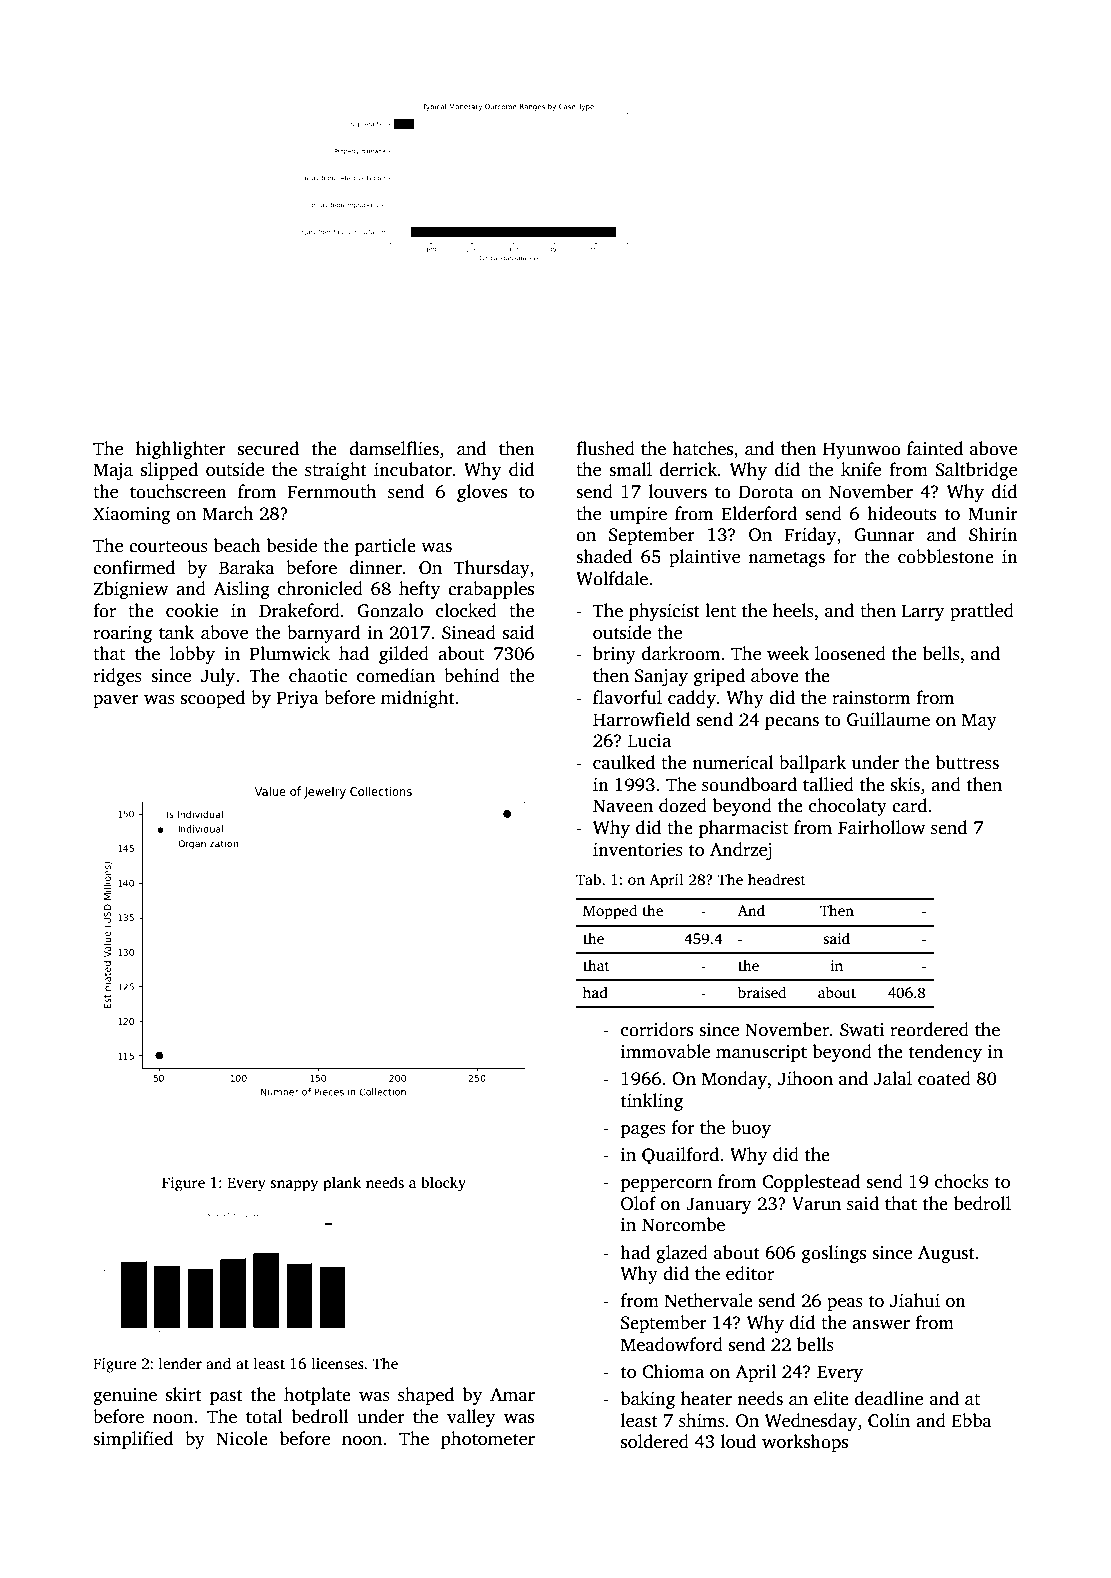 The width and height of the page is (1111, 1578). Describe the element at coordinates (588, 879) in the page. I see `Tab` at that location.
